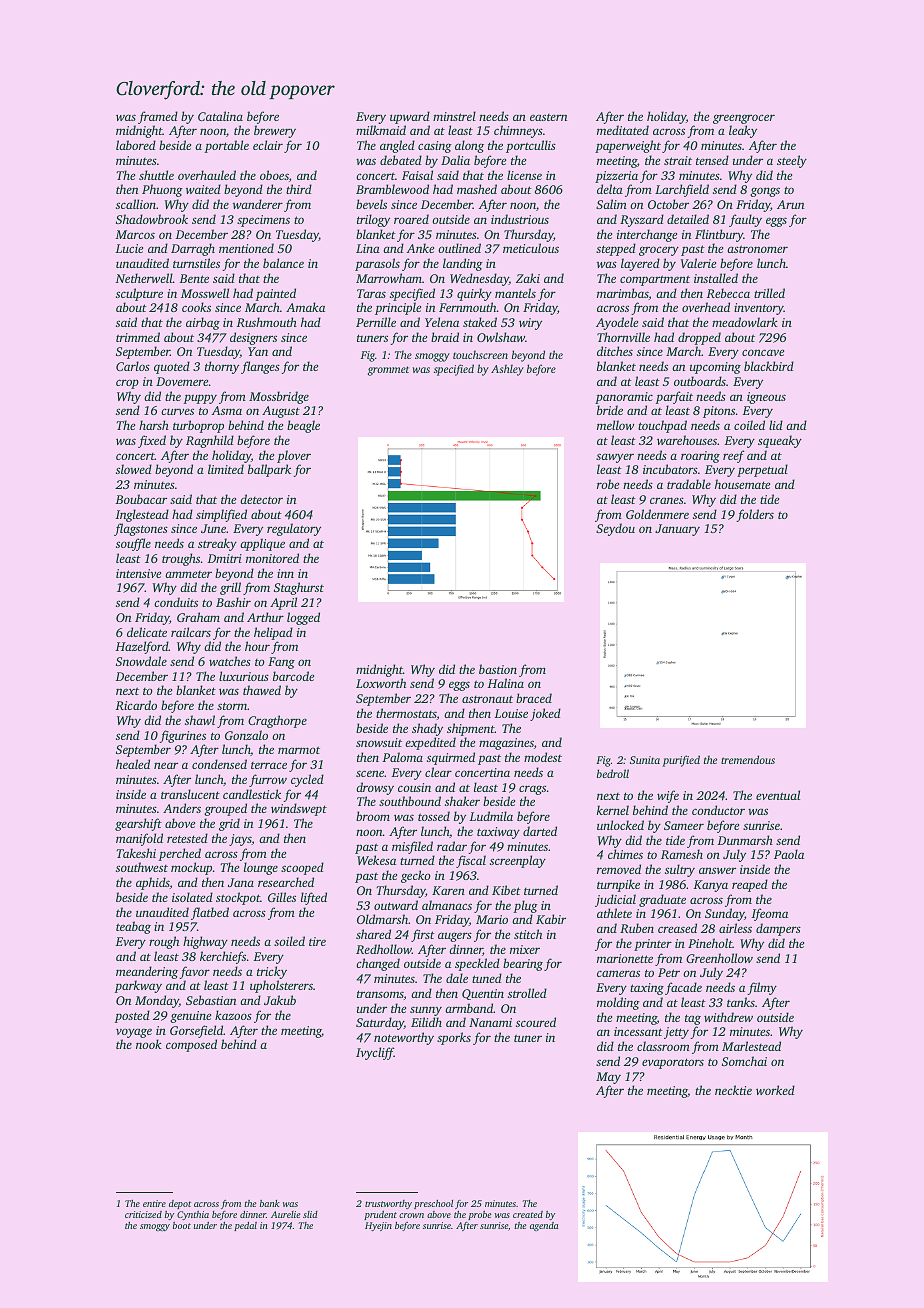 Image resolution: width=924 pixels, height=1308 pixels. Describe the element at coordinates (744, 119) in the screenshot. I see `greengrocer` at that location.
